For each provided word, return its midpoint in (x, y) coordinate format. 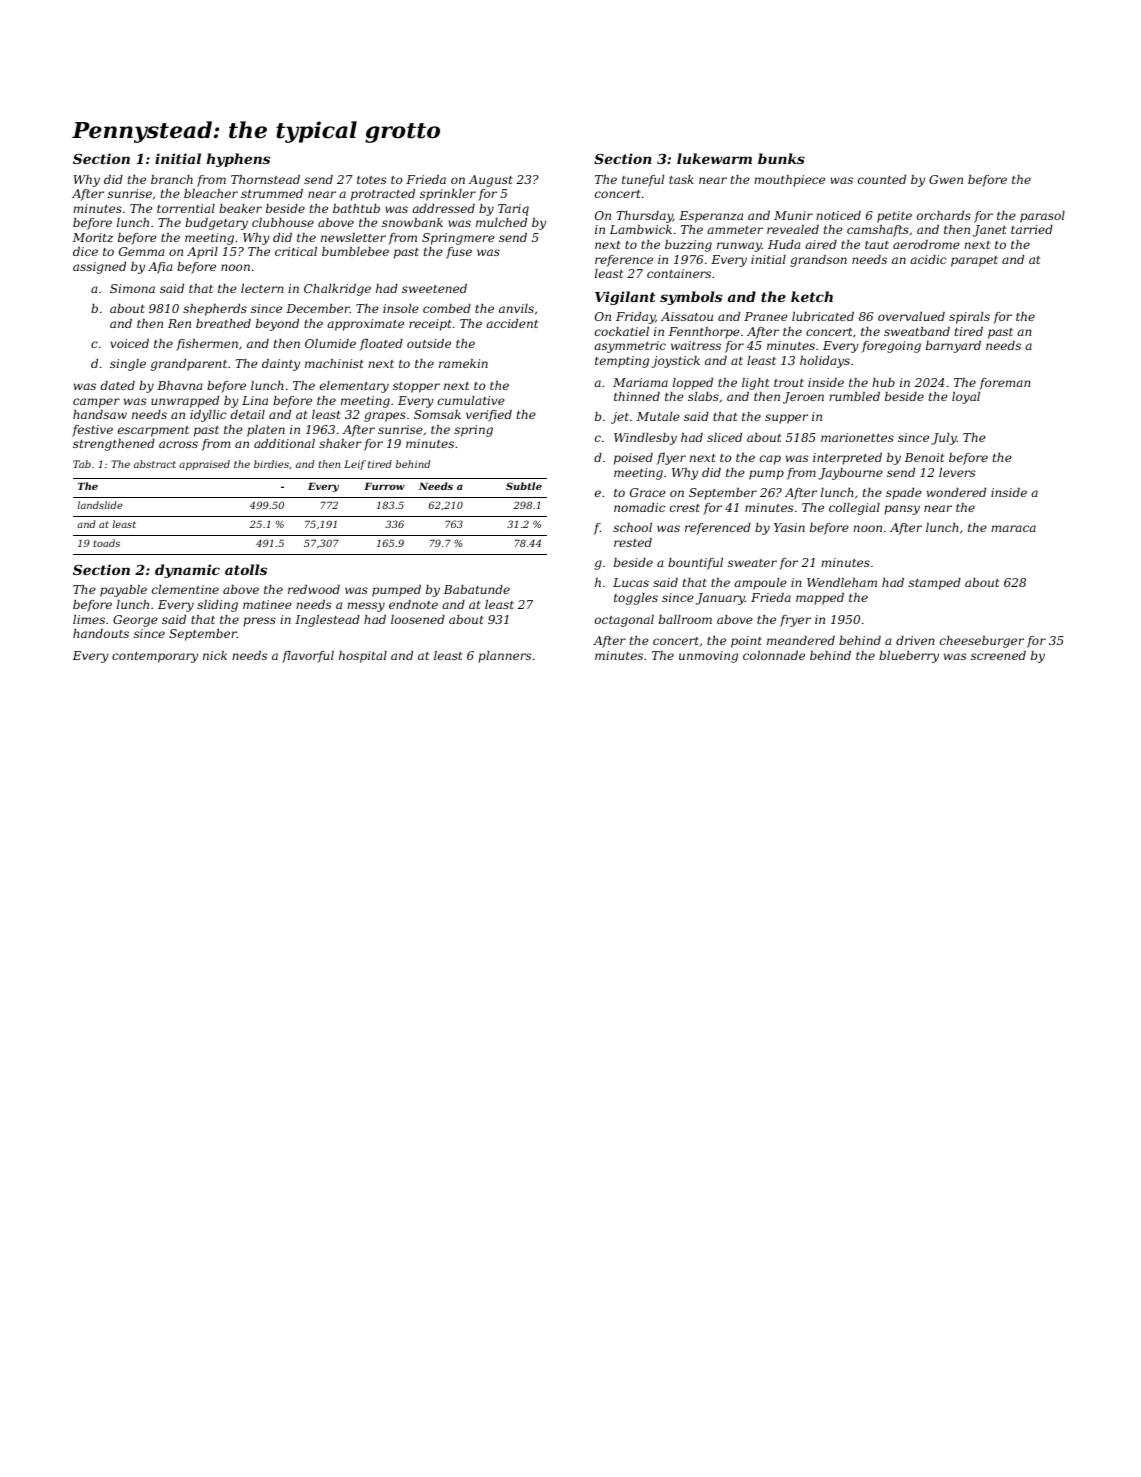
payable (123, 591)
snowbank (412, 222)
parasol (1042, 217)
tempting (622, 362)
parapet (974, 261)
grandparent (189, 365)
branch (172, 179)
